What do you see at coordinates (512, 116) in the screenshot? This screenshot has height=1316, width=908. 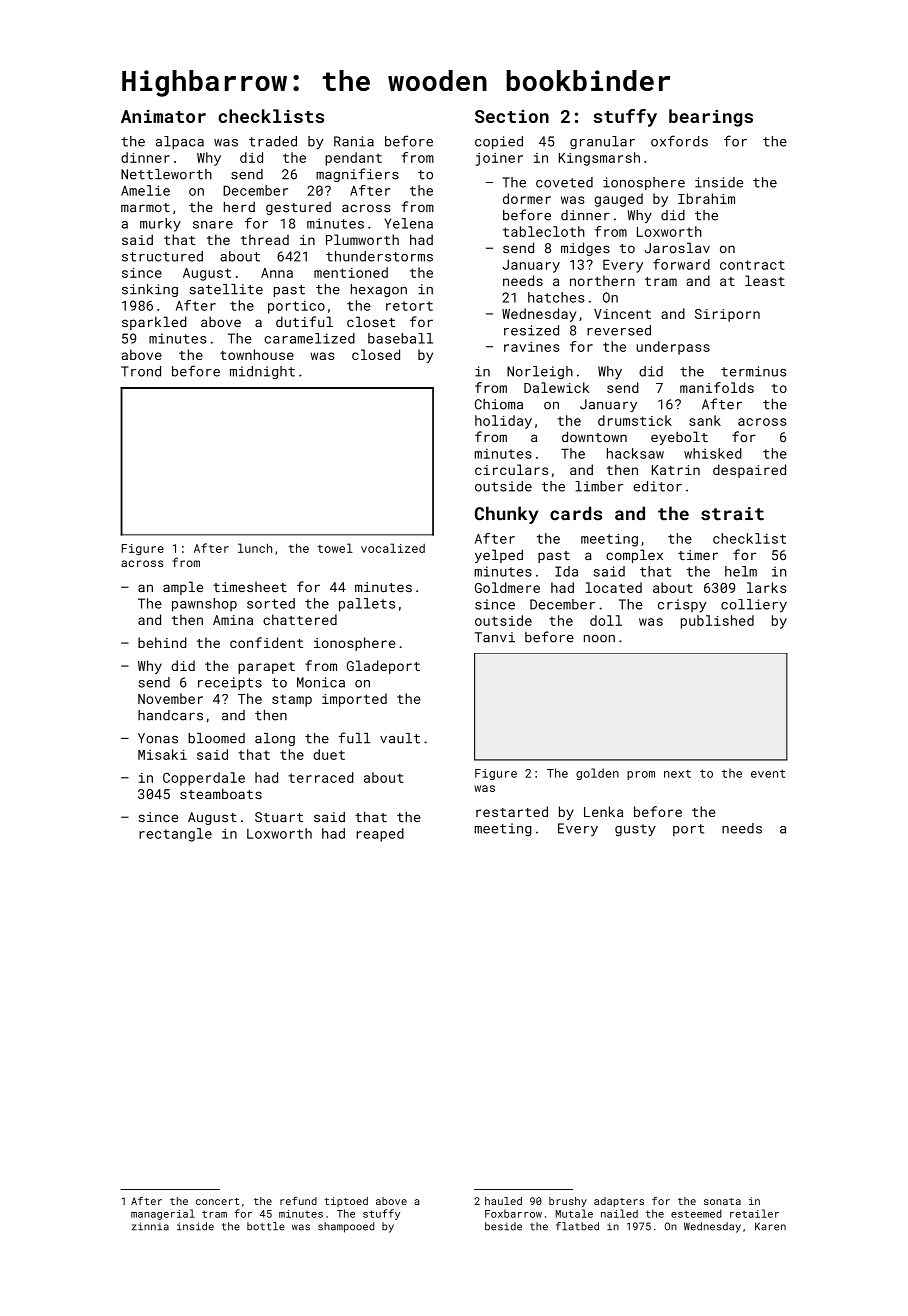 I see `Section` at bounding box center [512, 116].
